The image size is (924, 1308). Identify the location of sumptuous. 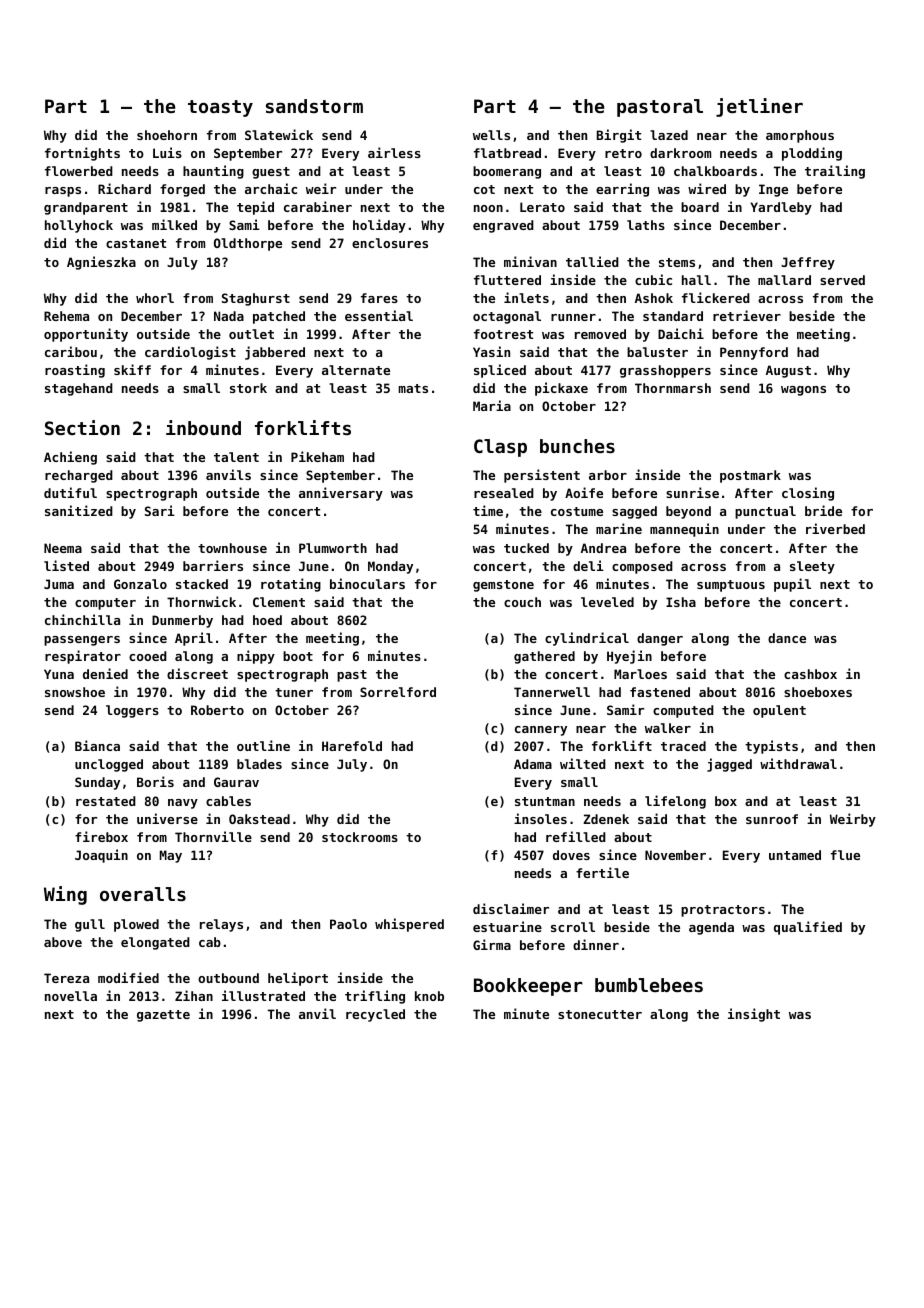
(731, 586).
